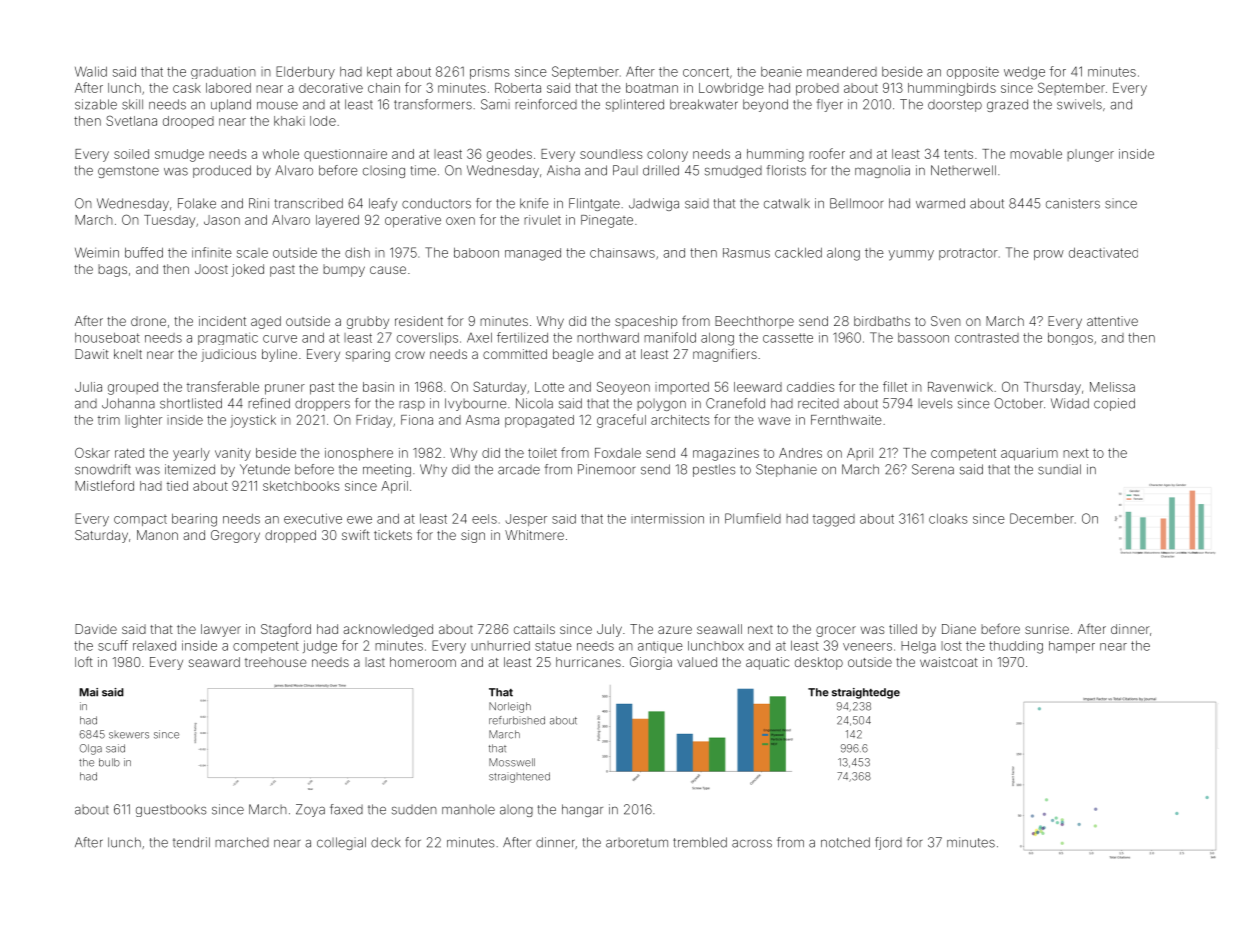  What do you see at coordinates (109, 762) in the document?
I see `bulb` at bounding box center [109, 762].
